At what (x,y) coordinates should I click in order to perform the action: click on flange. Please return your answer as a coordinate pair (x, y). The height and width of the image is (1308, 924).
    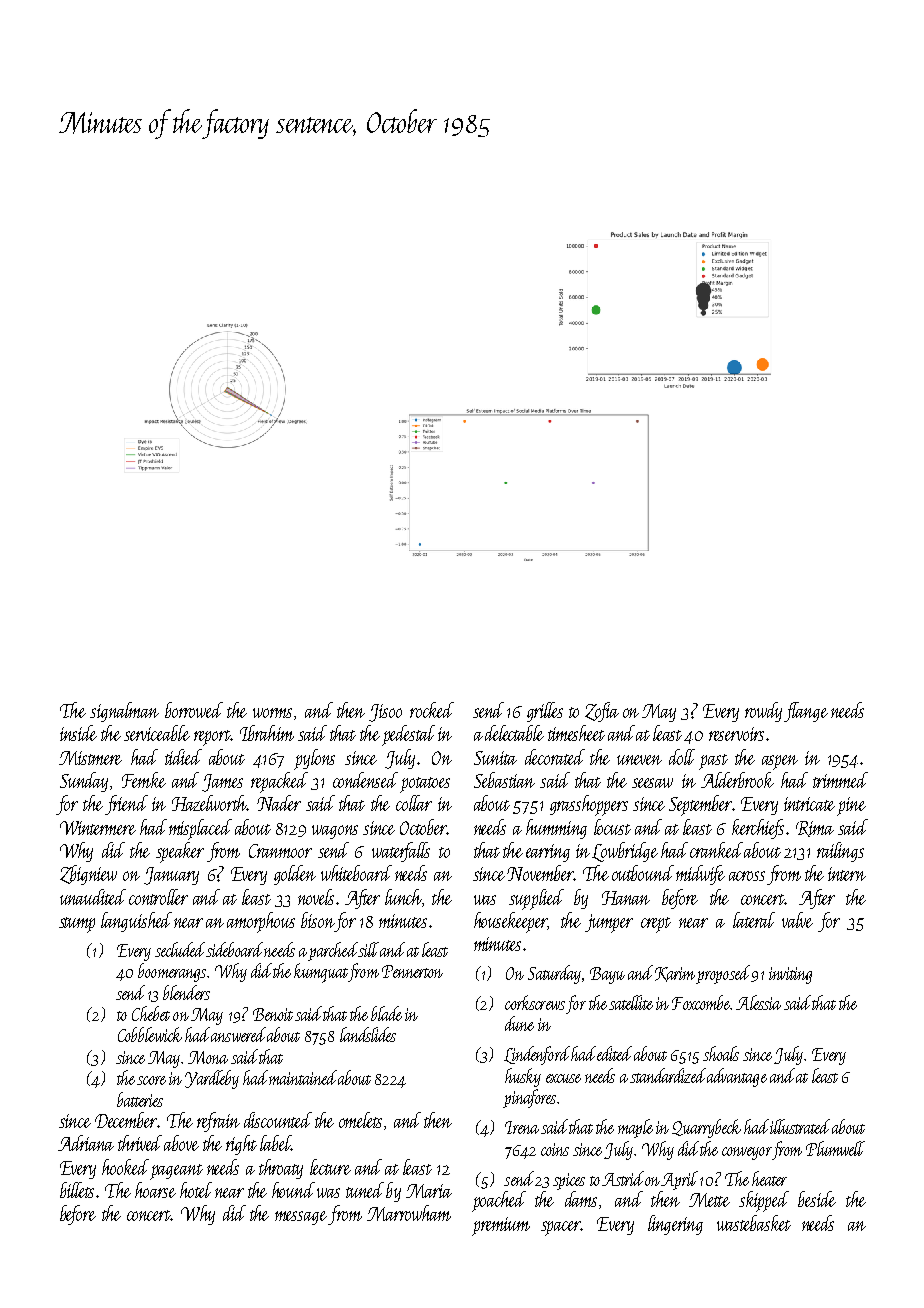
    Looking at the image, I should click on (806, 712).
